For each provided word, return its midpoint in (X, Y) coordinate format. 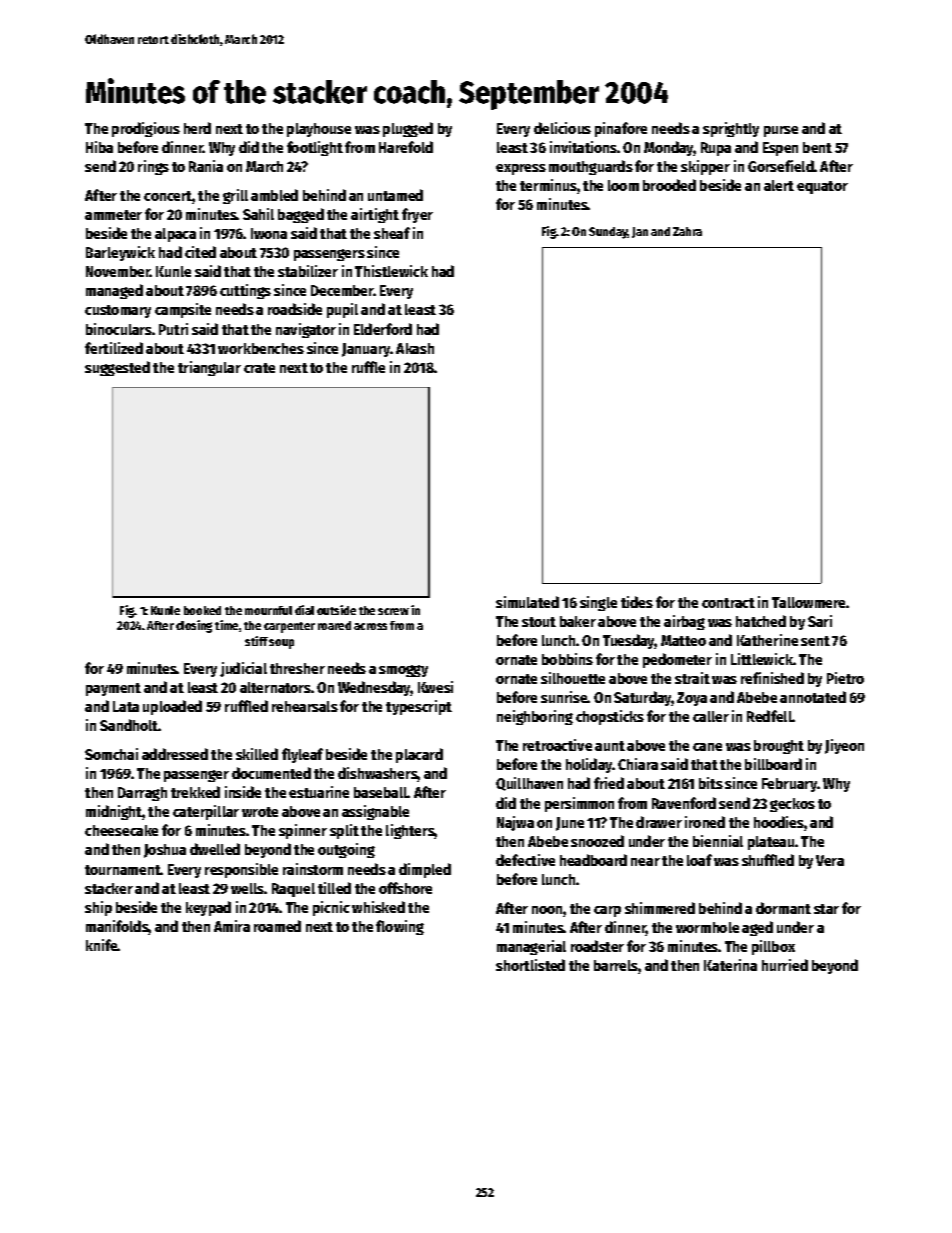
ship (98, 908)
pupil (342, 310)
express (521, 169)
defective (525, 860)
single (598, 603)
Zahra (687, 231)
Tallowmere (808, 602)
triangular (209, 368)
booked (202, 610)
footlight (315, 148)
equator (822, 187)
